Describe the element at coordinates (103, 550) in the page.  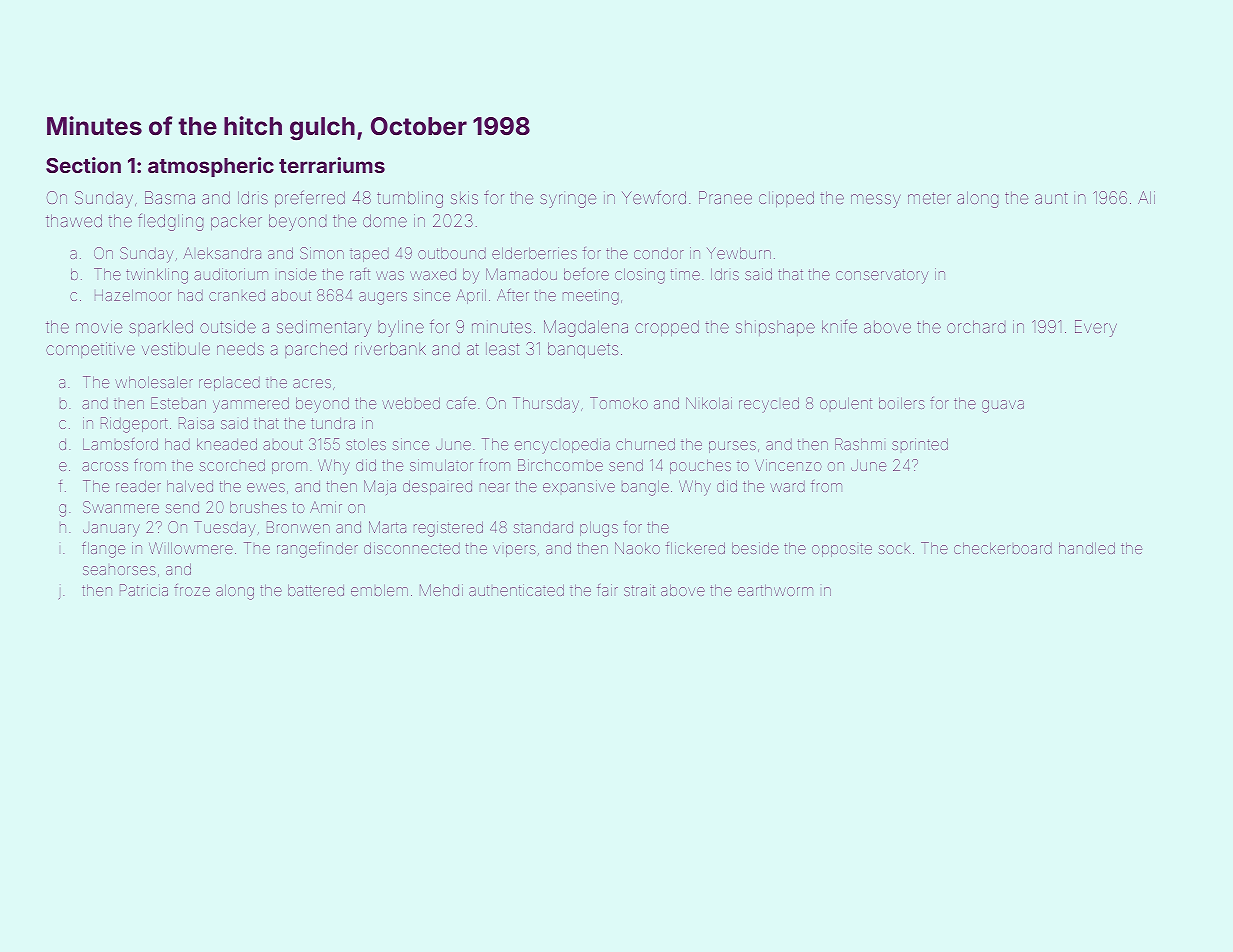
I see `flange` at that location.
